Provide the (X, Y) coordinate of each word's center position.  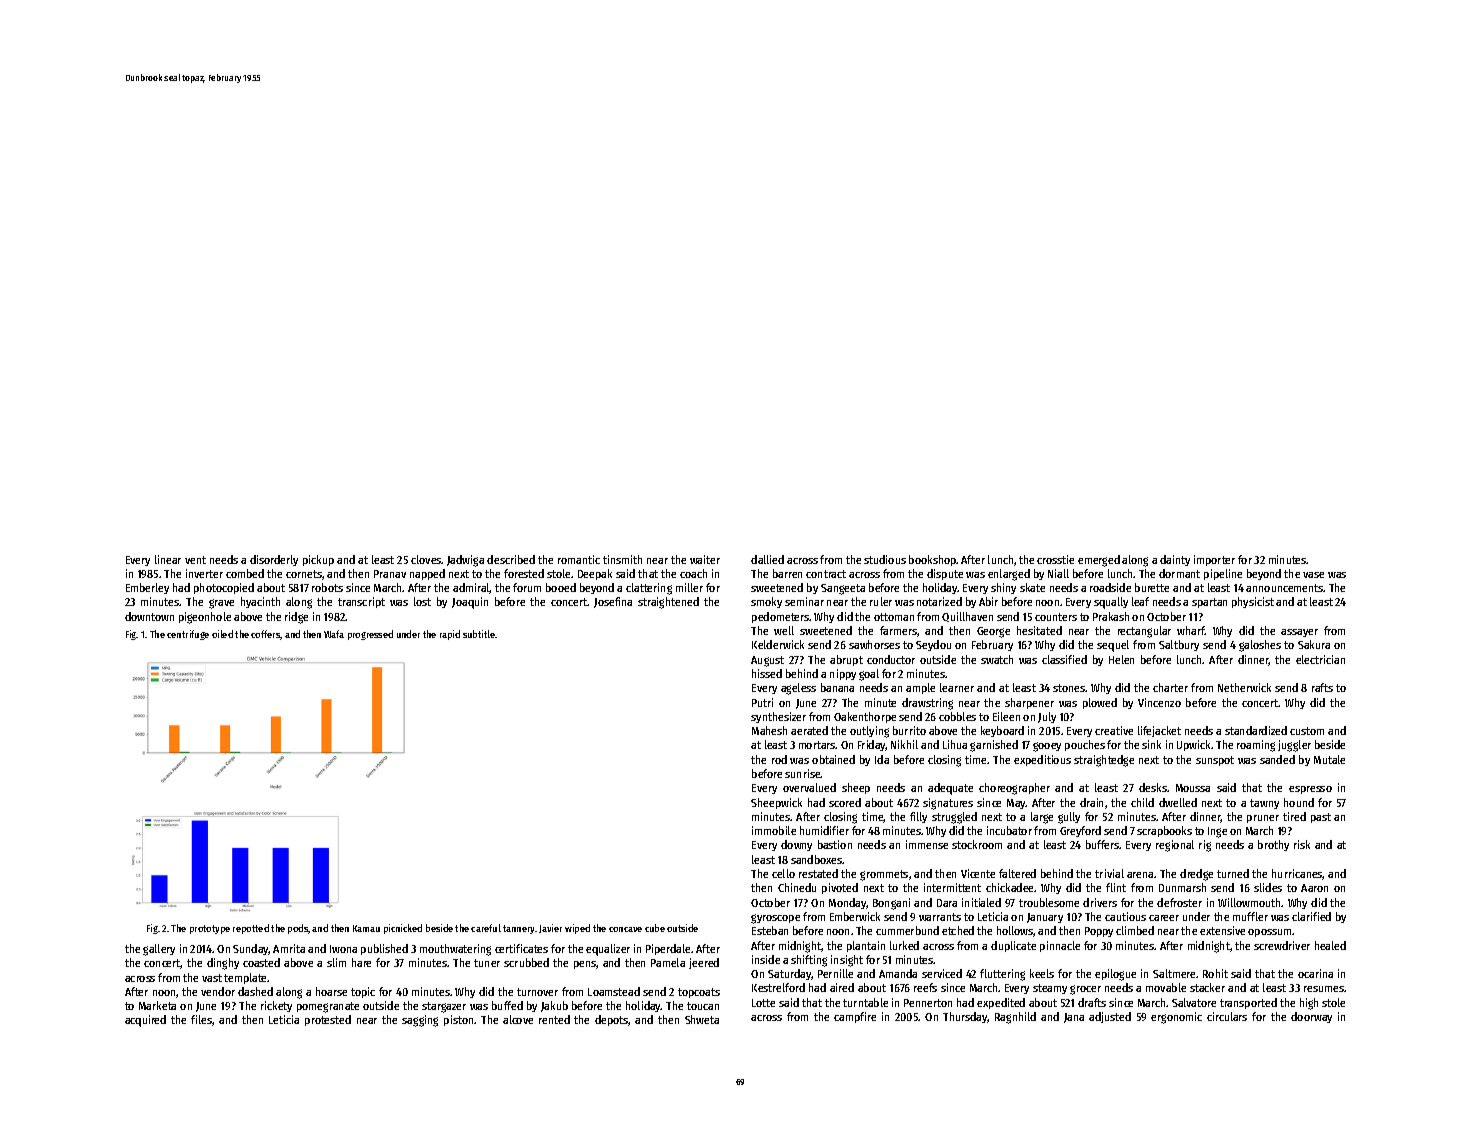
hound (1299, 802)
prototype (210, 929)
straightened (668, 603)
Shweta (702, 1019)
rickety (276, 1006)
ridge (296, 618)
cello (783, 873)
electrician (1320, 659)
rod (779, 759)
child (1142, 802)
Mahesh (769, 730)
